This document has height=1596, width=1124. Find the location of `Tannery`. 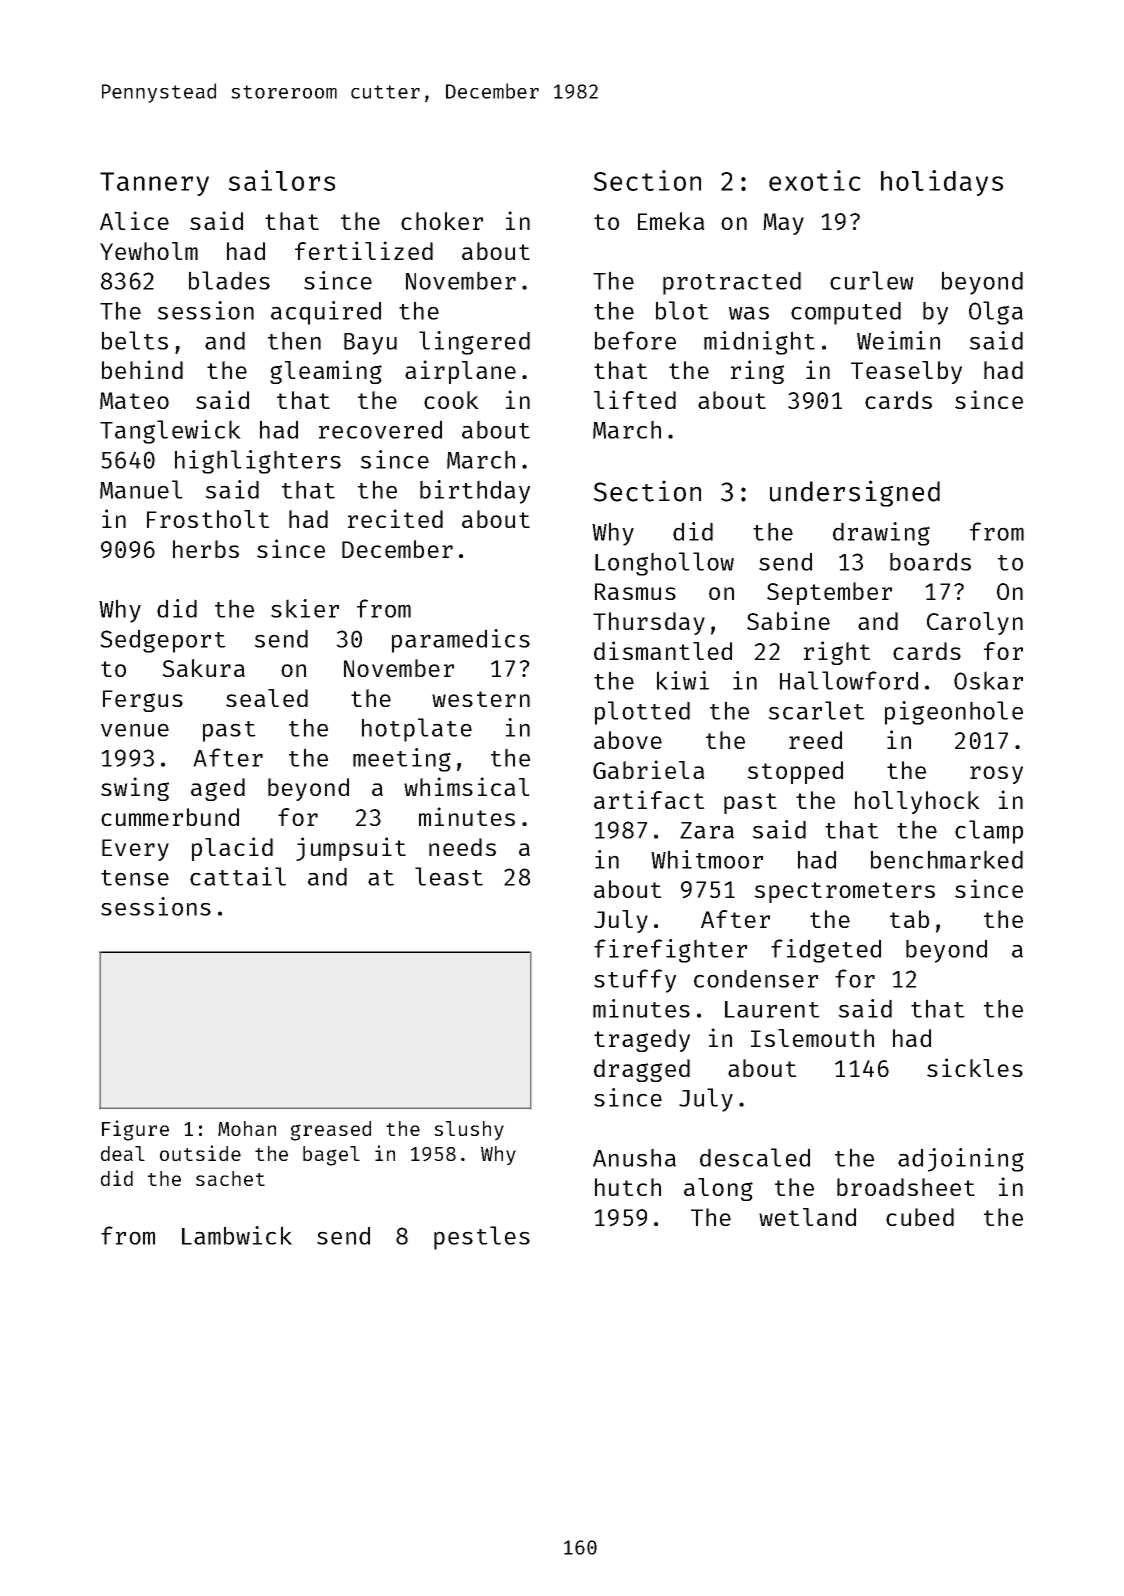

Tannery is located at coordinates (154, 184).
